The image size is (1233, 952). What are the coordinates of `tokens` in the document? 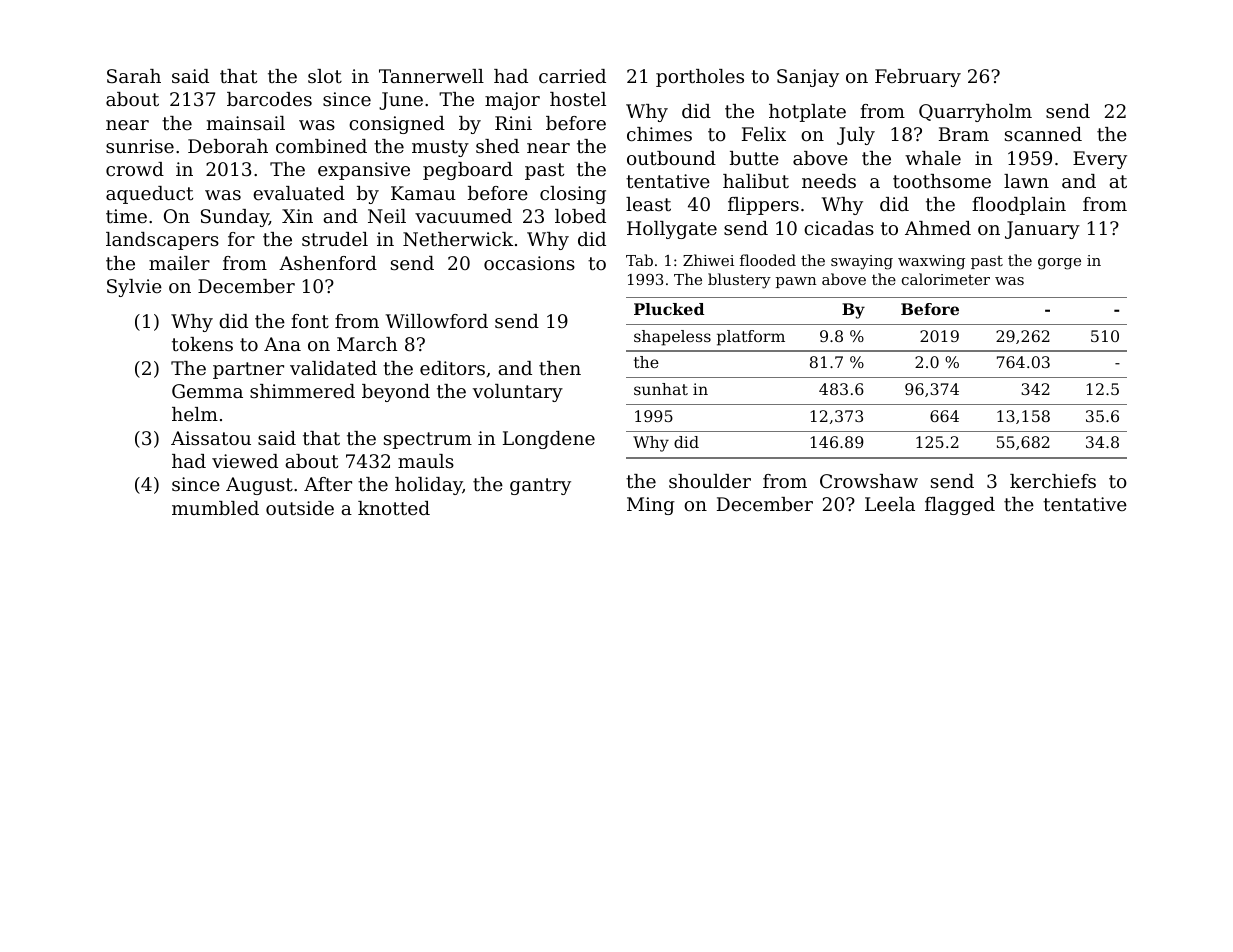 It's located at (202, 344).
